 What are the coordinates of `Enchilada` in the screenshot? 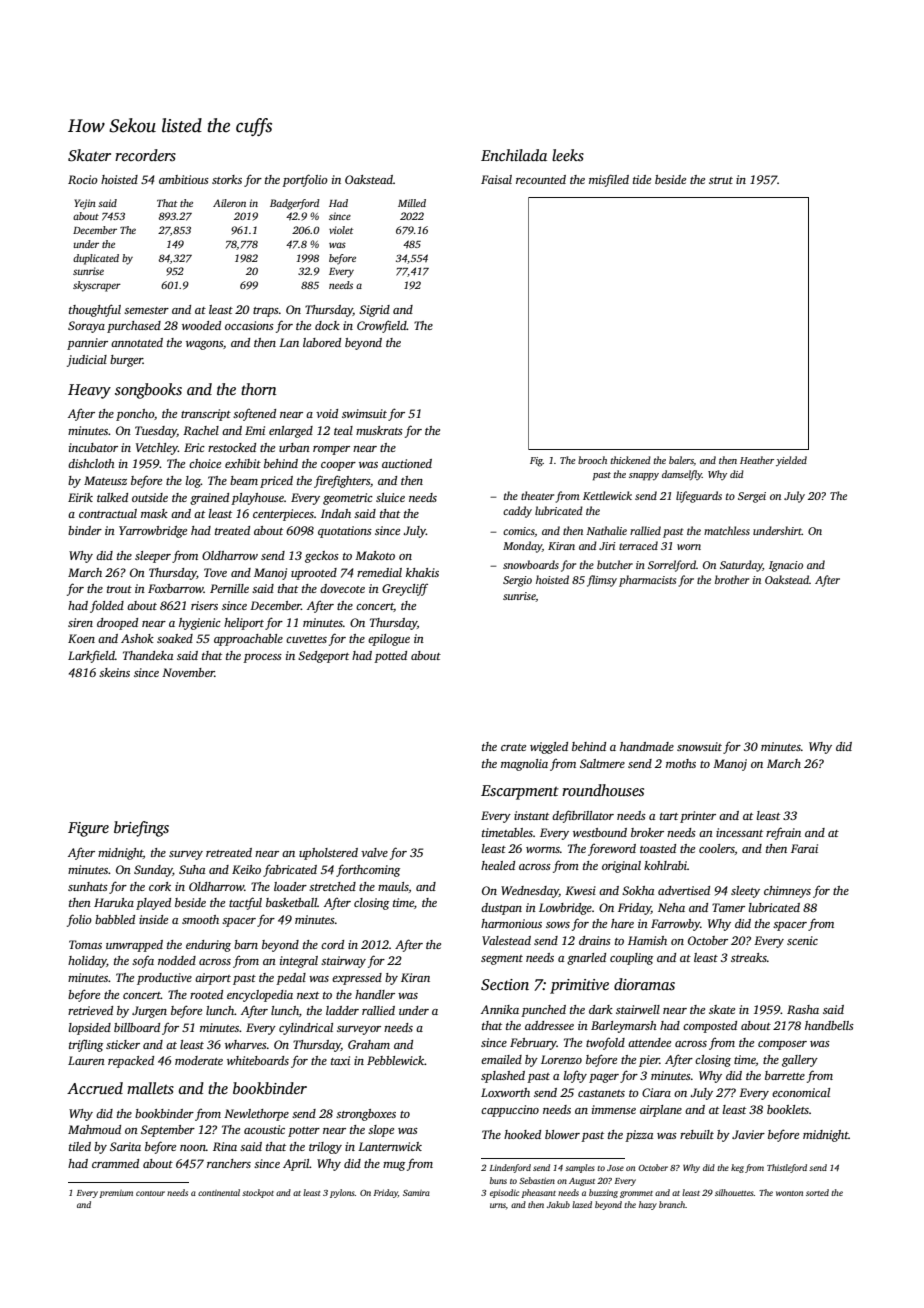 It's located at (514, 155).
